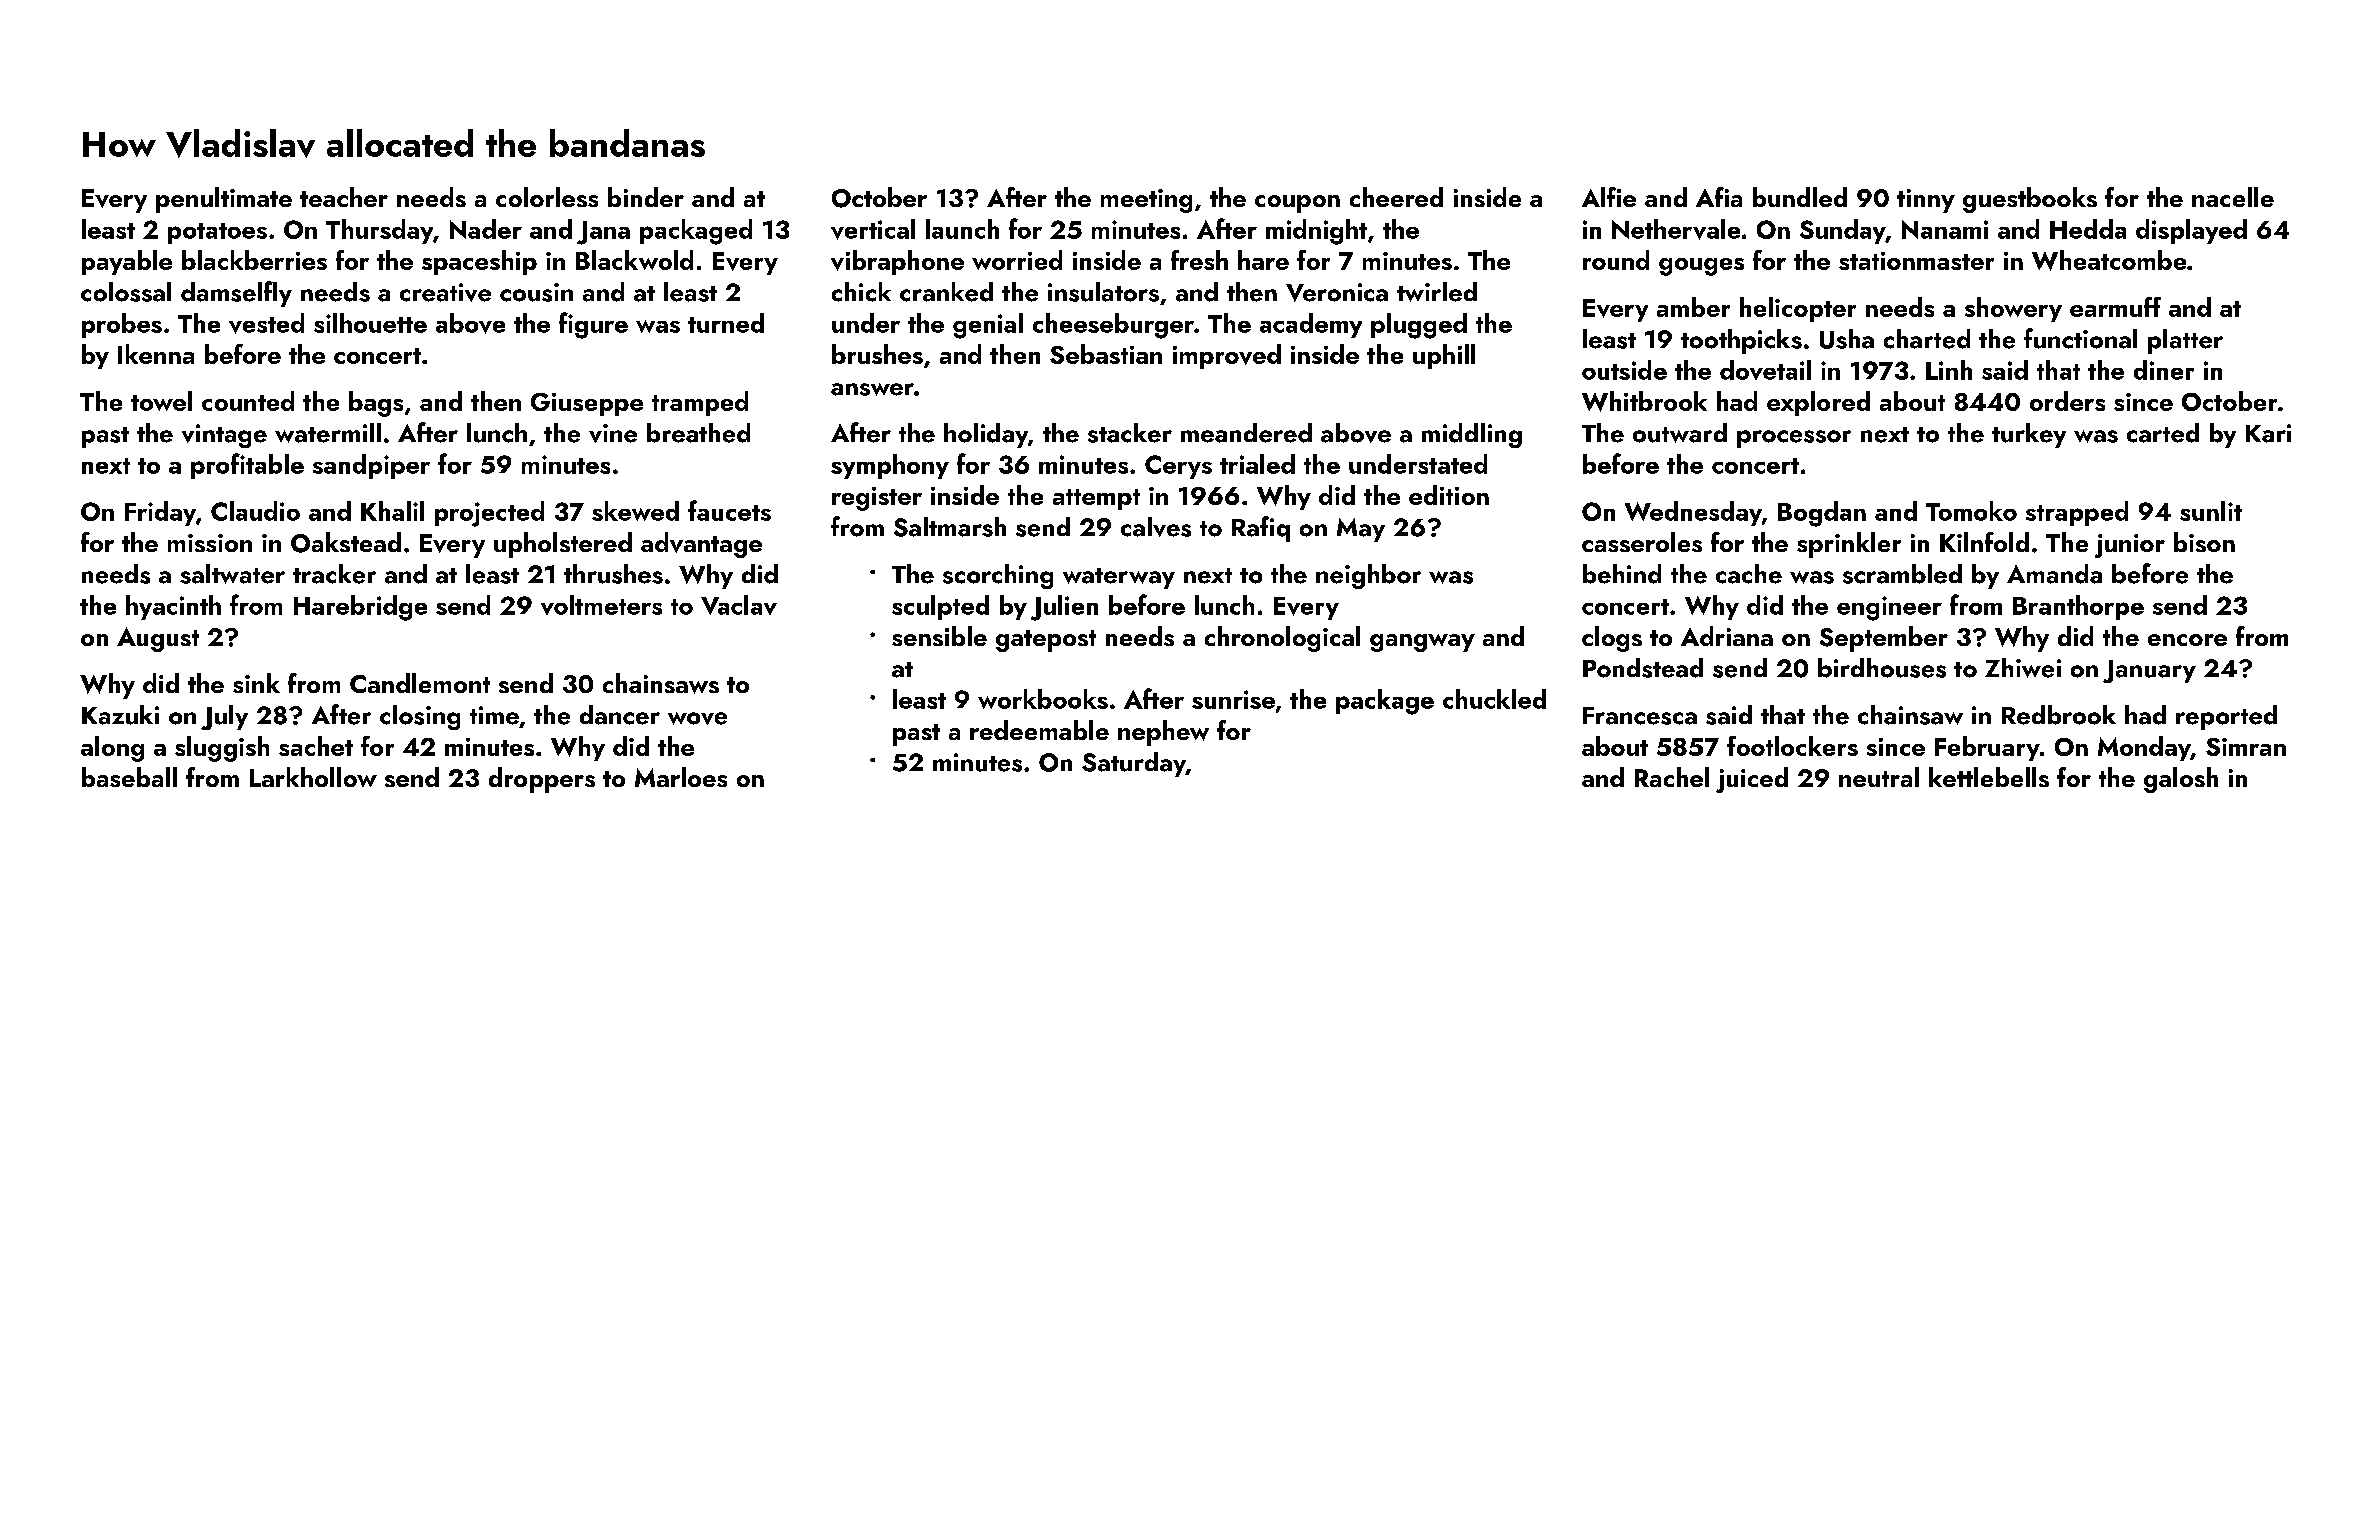 The height and width of the image is (1540, 2380). What do you see at coordinates (2109, 260) in the image?
I see `Wheatcombe` at bounding box center [2109, 260].
